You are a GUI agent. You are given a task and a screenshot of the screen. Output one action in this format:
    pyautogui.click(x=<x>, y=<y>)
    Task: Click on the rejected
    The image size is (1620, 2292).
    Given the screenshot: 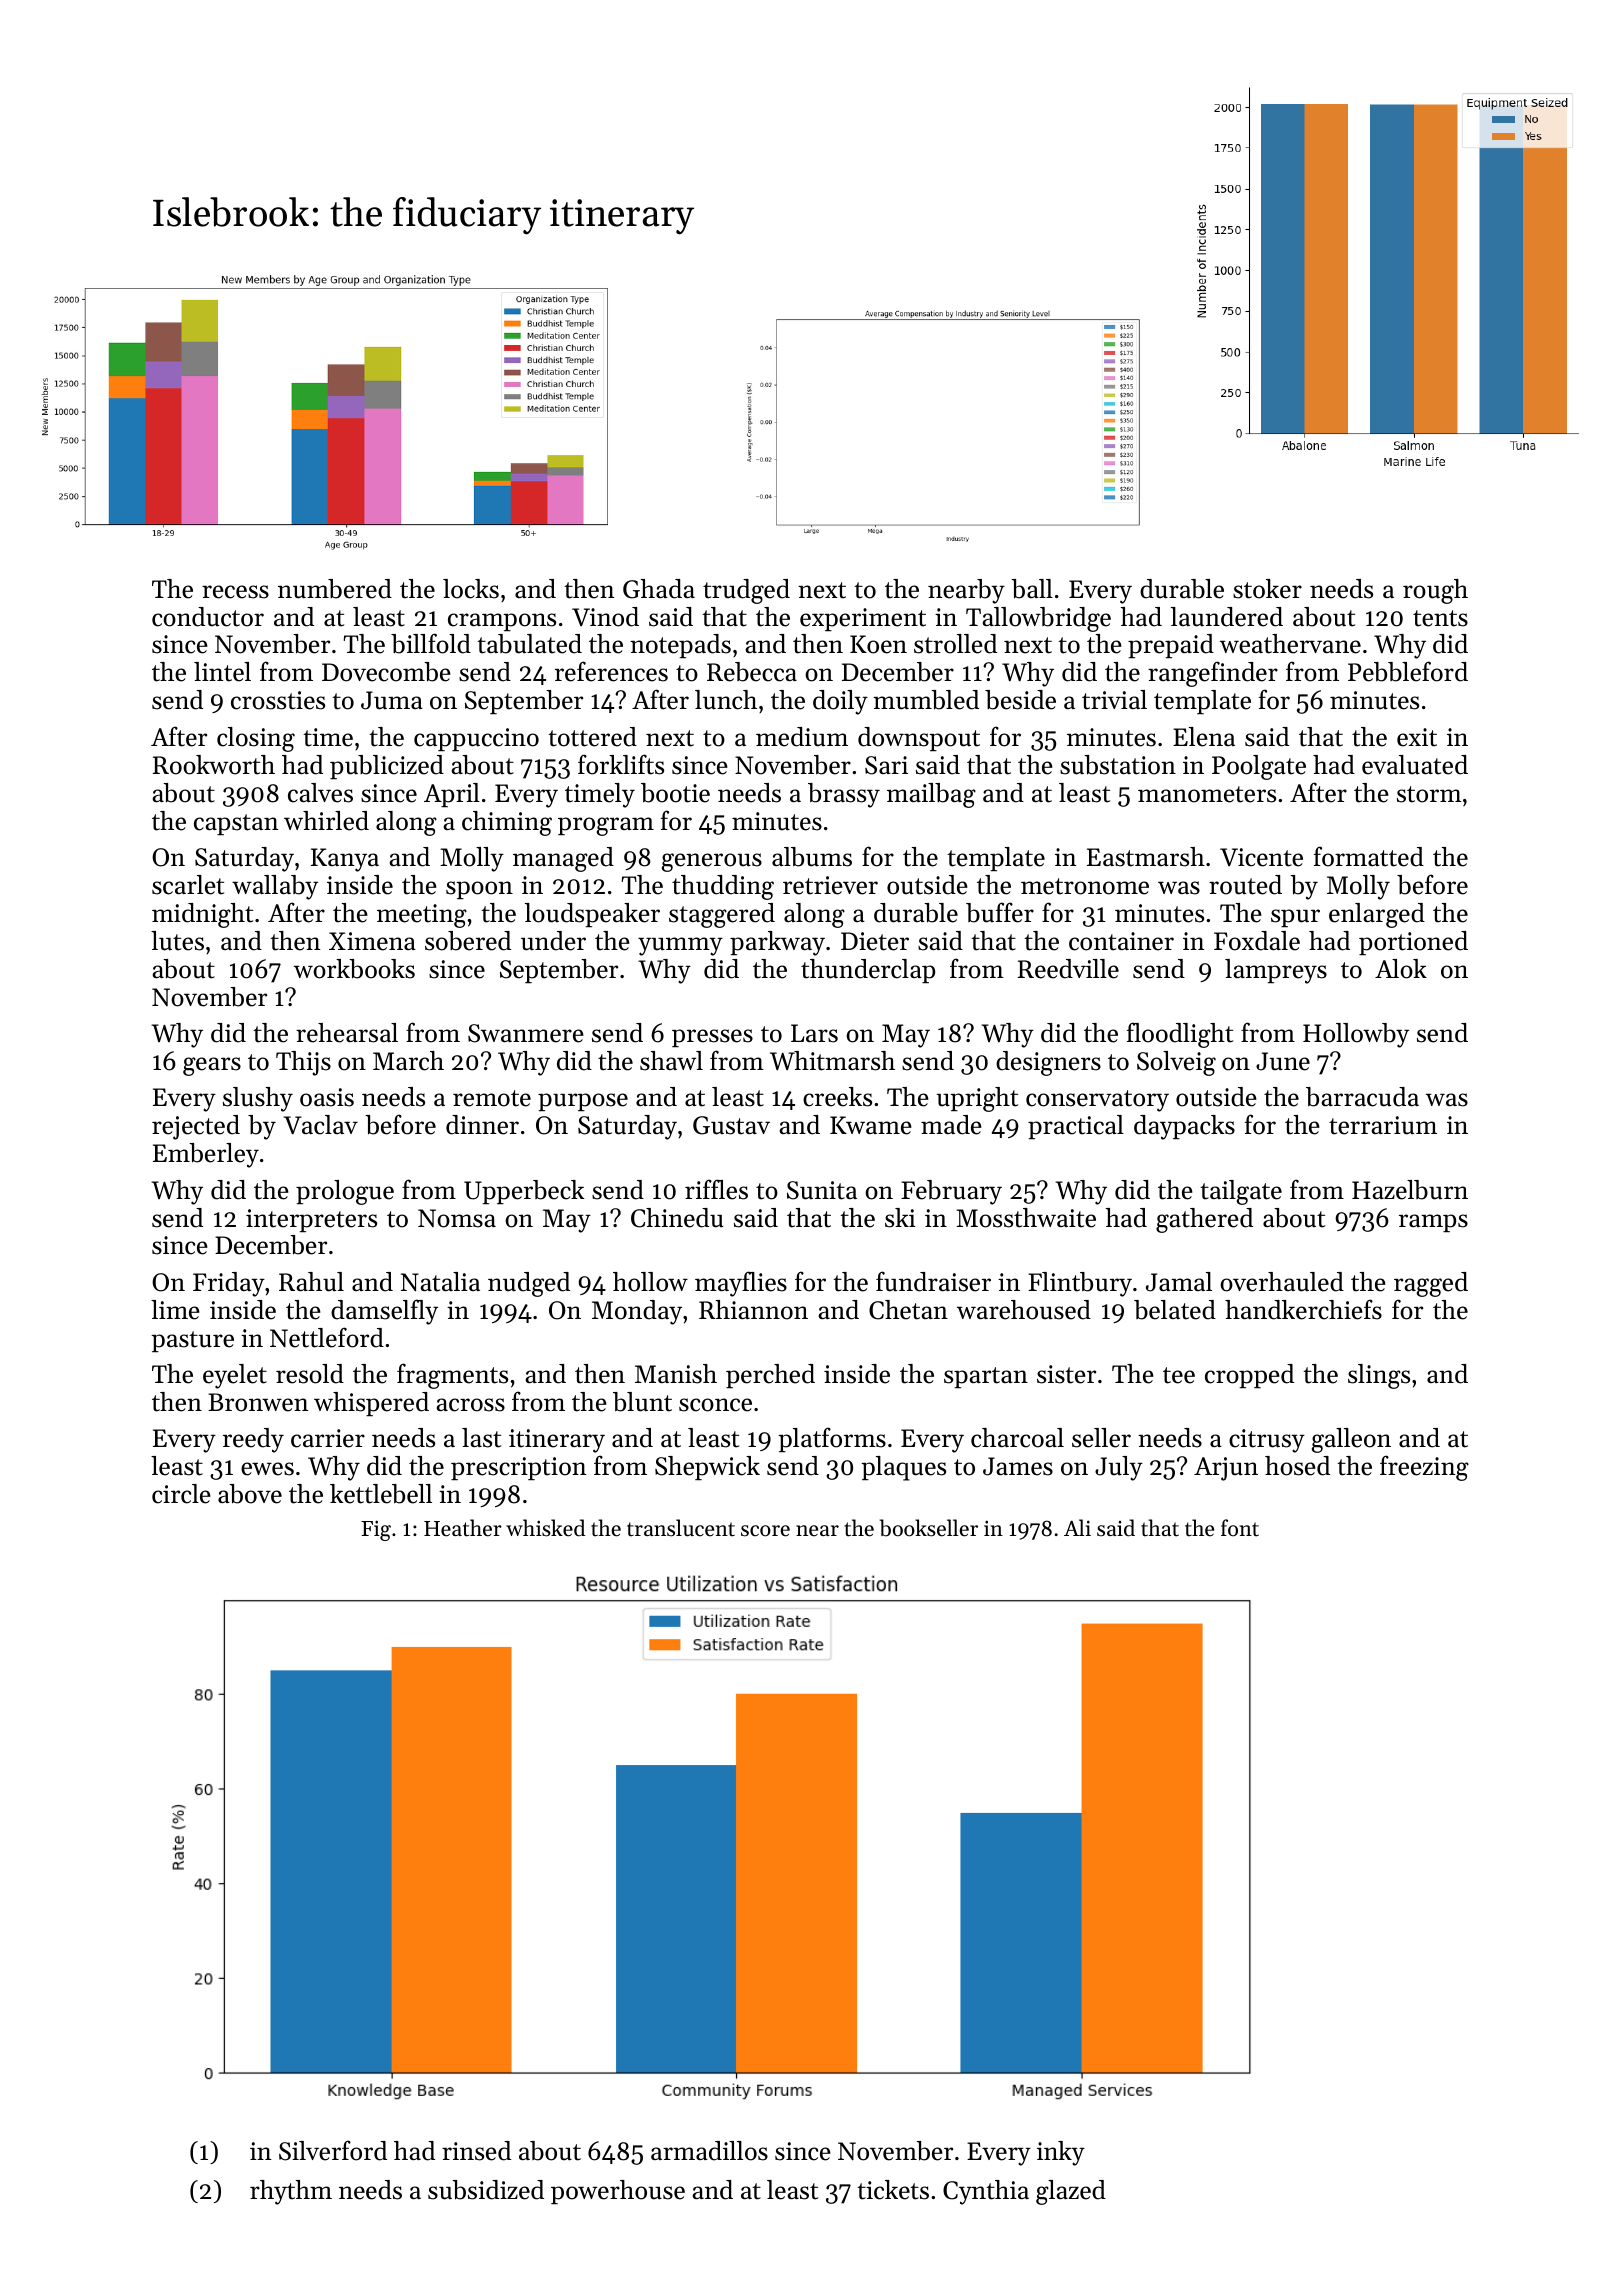 What is the action you would take?
    pyautogui.click(x=196, y=1127)
